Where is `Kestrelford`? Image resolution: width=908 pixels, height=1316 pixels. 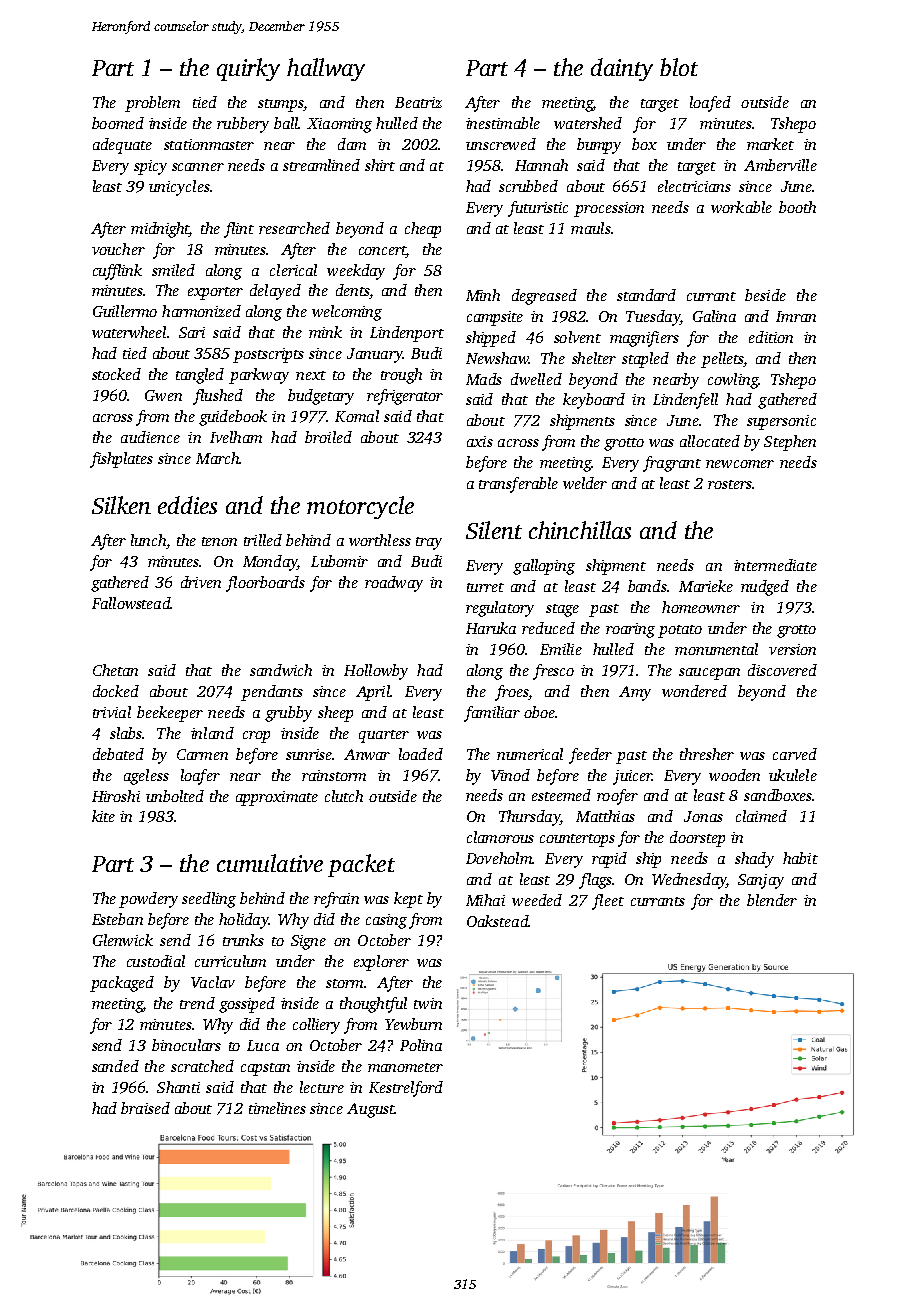
Kestrelford is located at coordinates (406, 1089).
